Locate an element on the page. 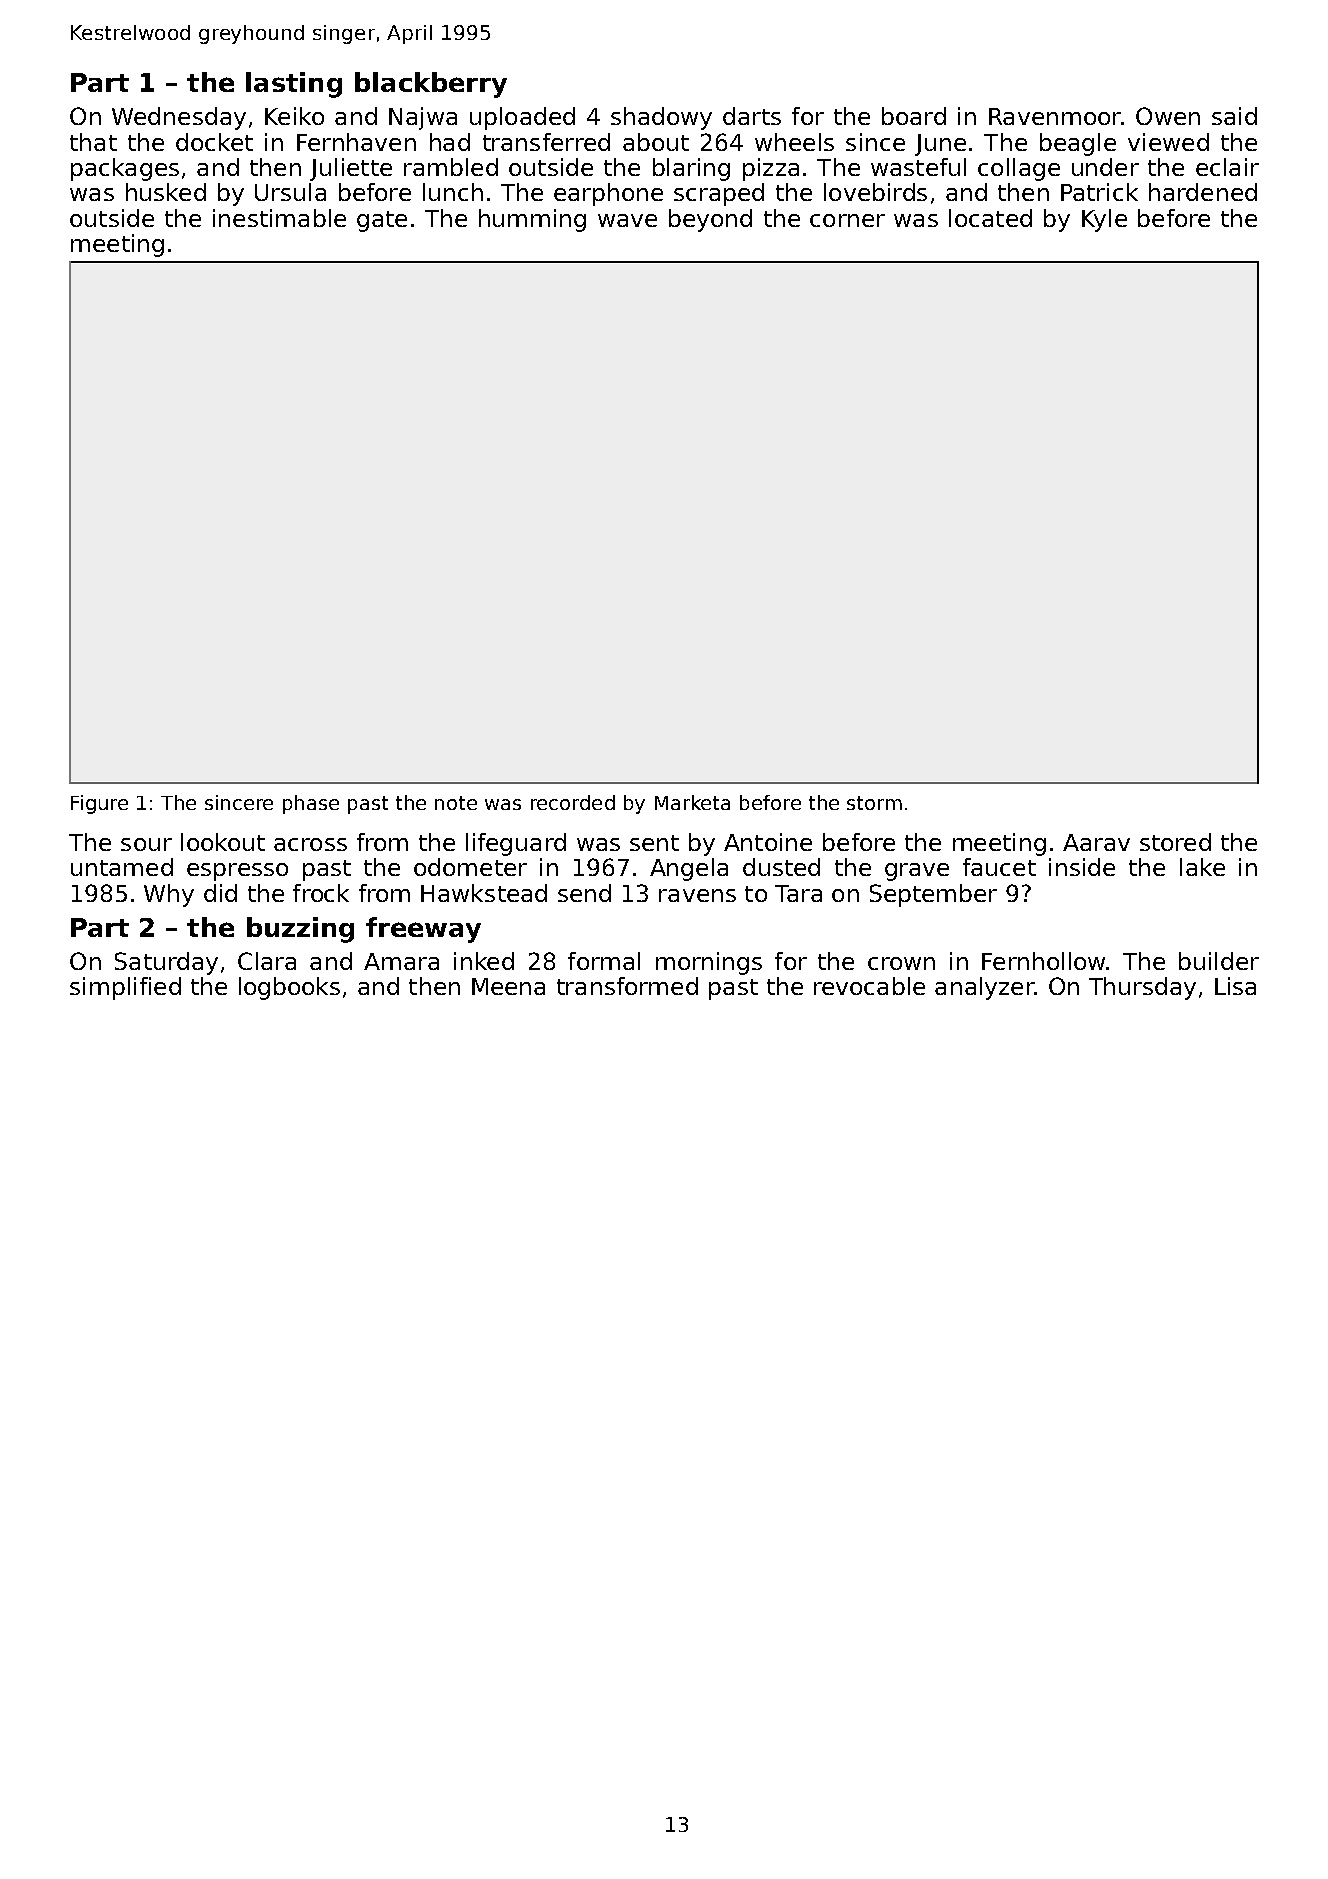 The width and height of the document is (1328, 1879). phase is located at coordinates (311, 804).
